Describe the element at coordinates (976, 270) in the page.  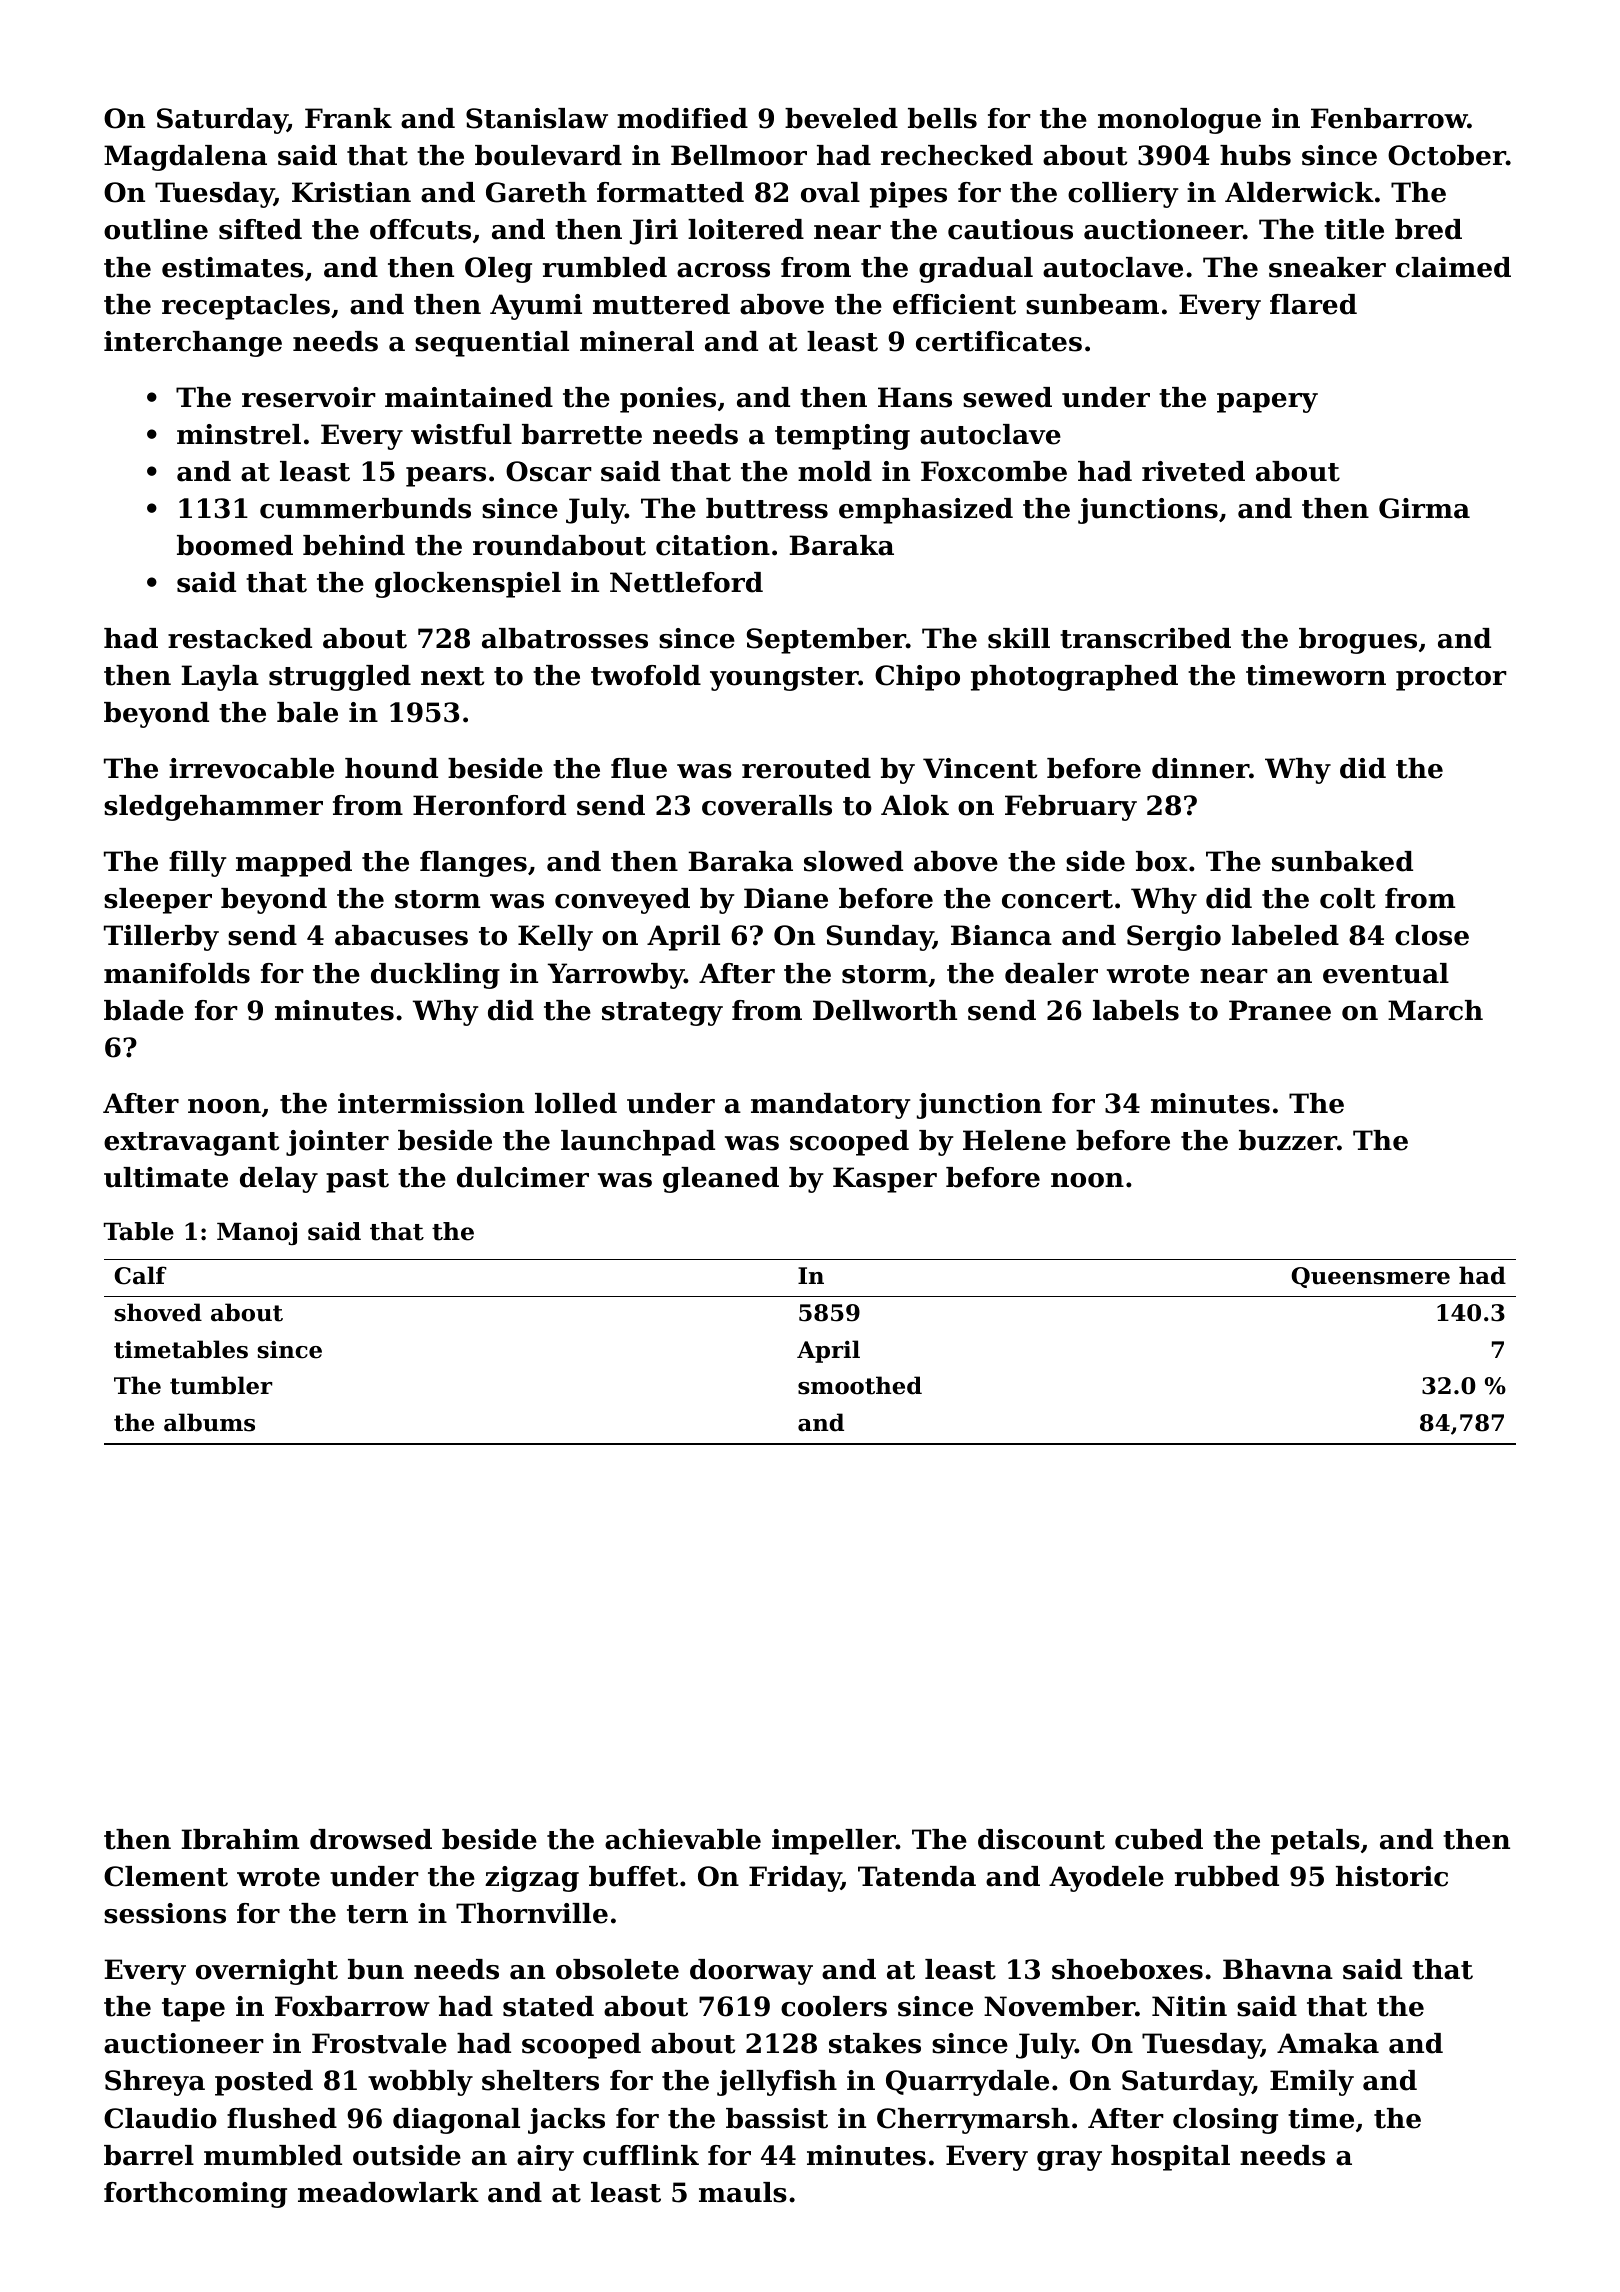
I see `gradual` at that location.
